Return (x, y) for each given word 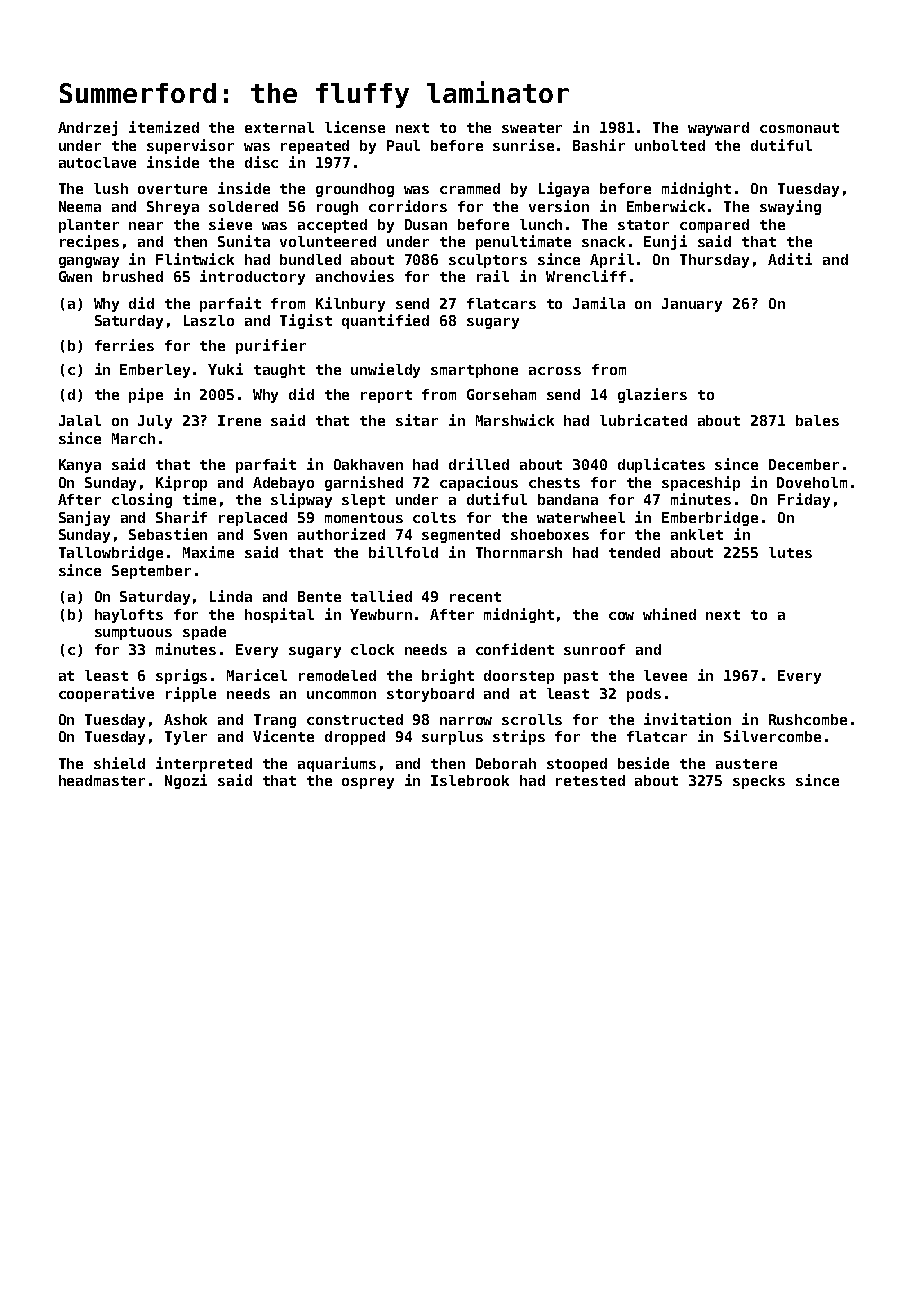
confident (515, 649)
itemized (164, 127)
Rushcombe (808, 719)
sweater (532, 128)
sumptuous (133, 633)
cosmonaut (799, 128)
